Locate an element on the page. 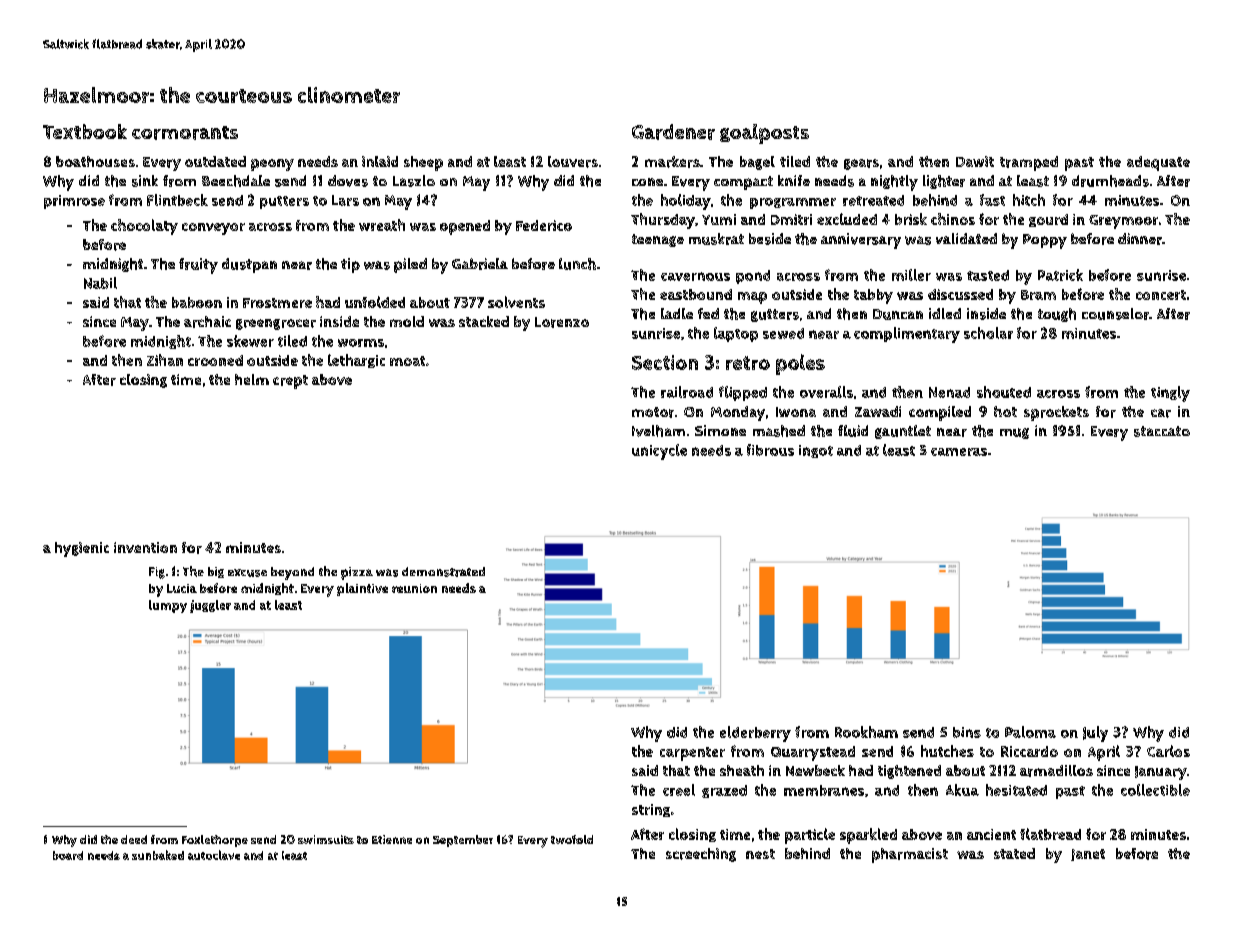  board is located at coordinates (68, 855).
